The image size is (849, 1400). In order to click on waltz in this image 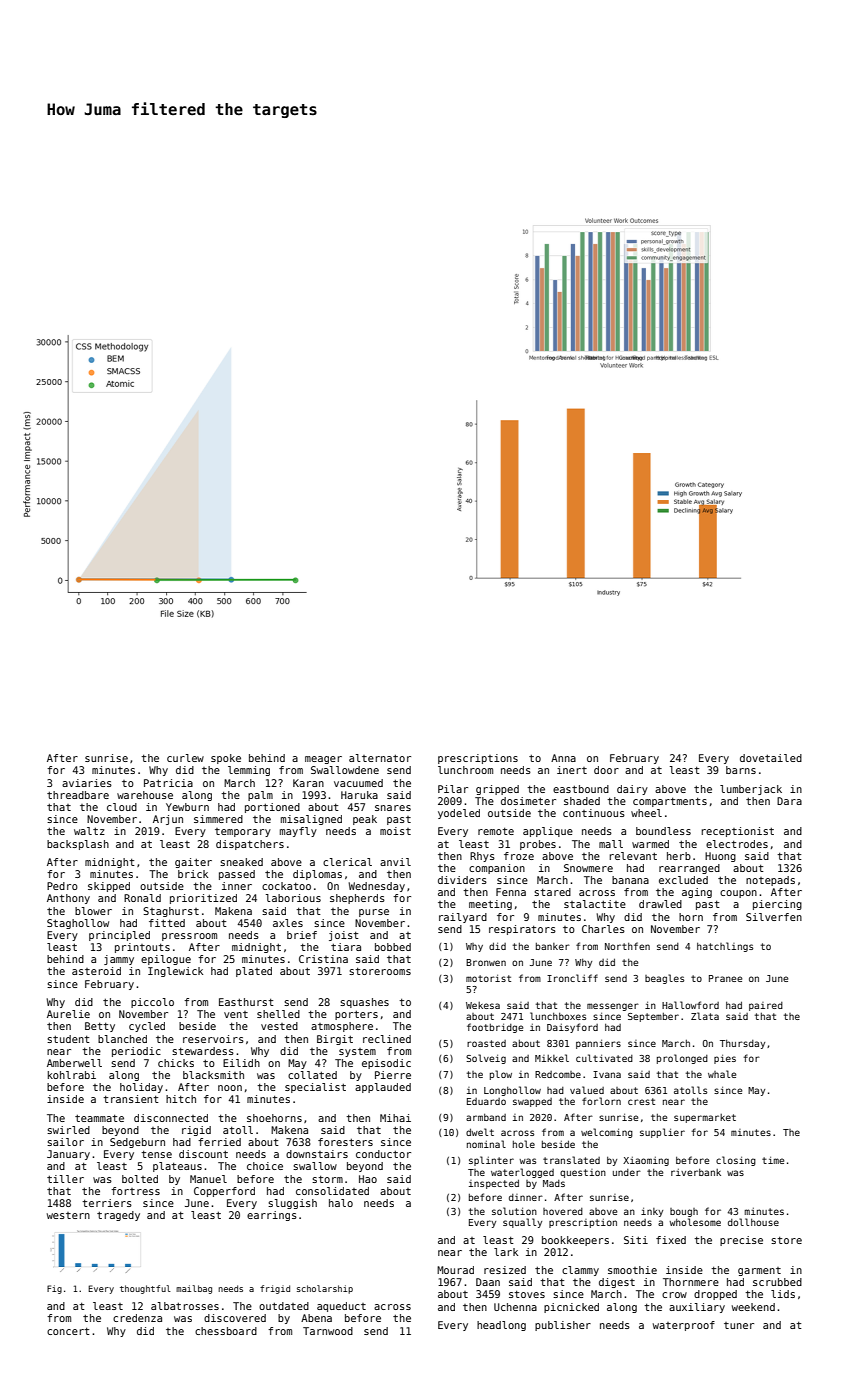, I will do `click(89, 831)`.
